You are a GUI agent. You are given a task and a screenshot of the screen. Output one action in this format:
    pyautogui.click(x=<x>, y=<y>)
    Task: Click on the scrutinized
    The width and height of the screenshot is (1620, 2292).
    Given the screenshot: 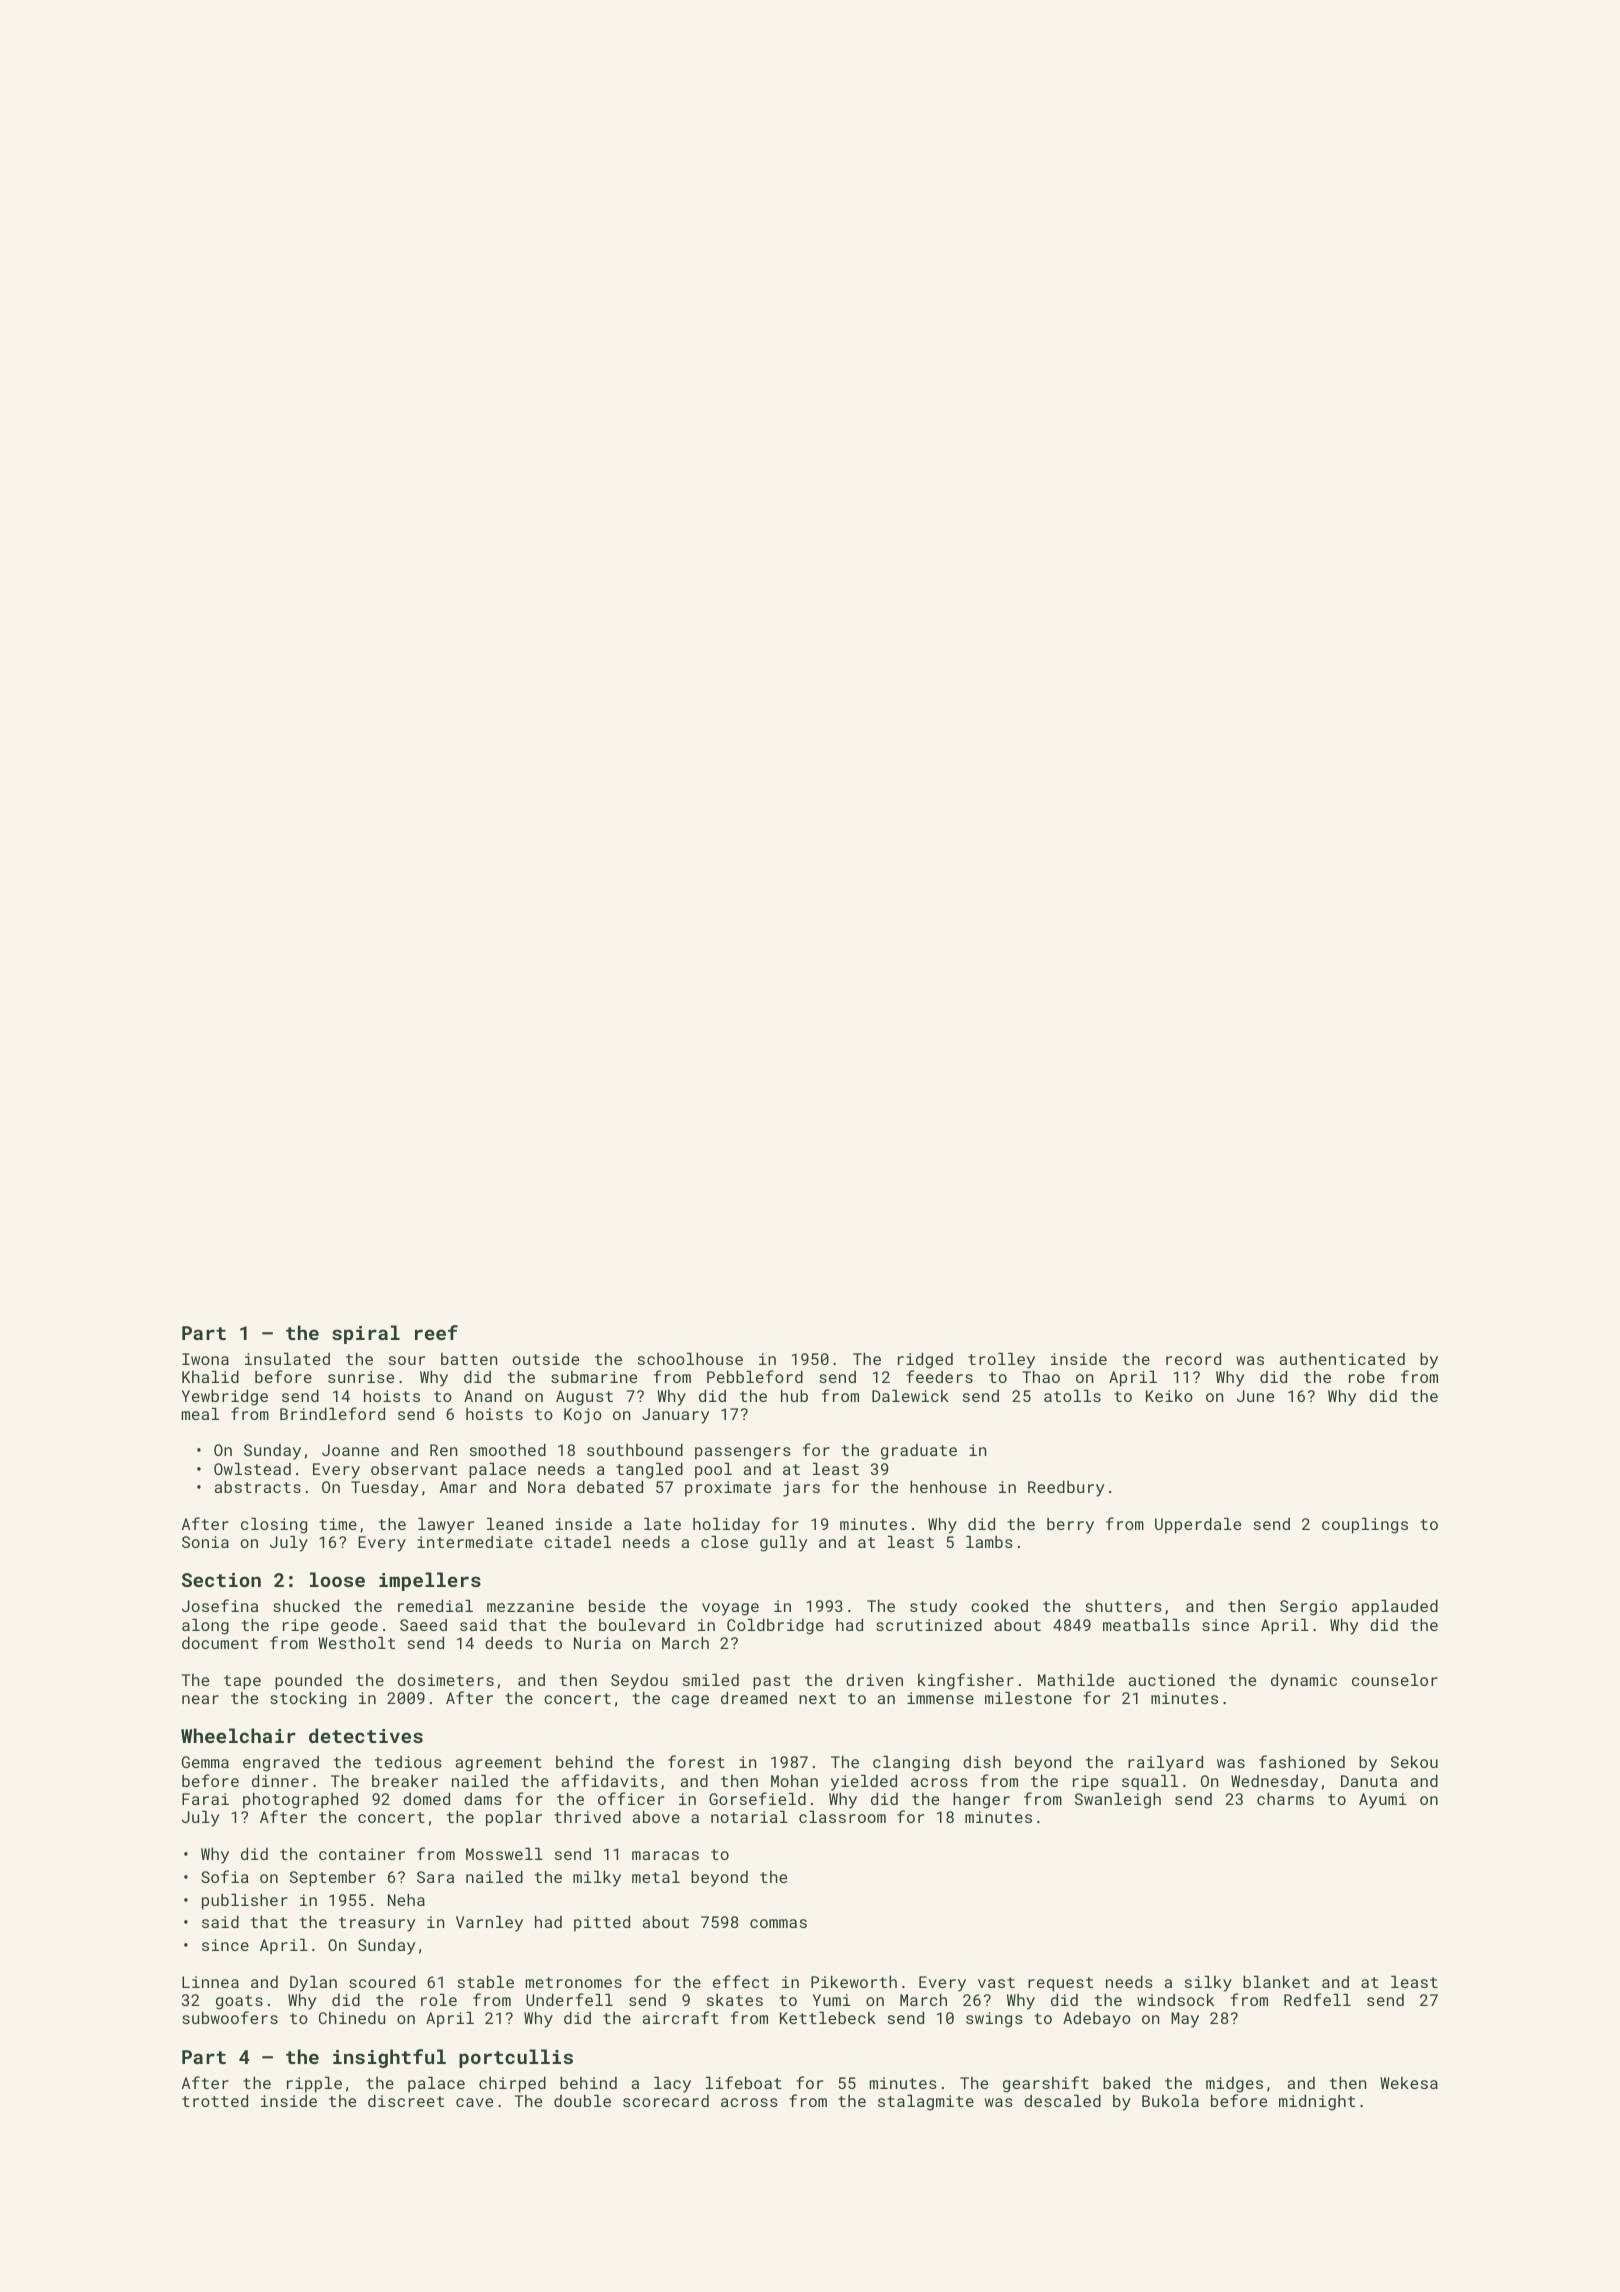 What is the action you would take?
    pyautogui.click(x=929, y=1625)
